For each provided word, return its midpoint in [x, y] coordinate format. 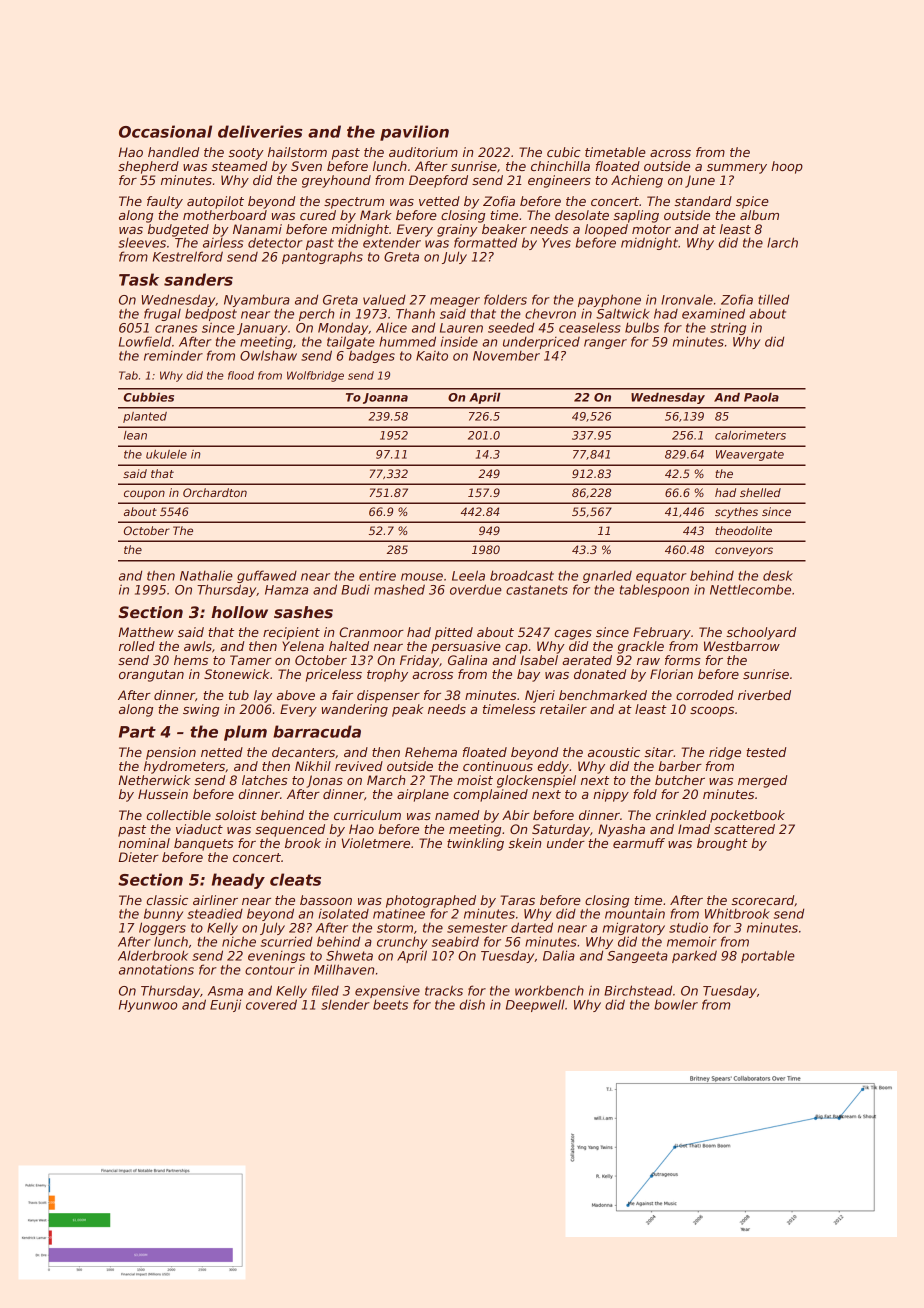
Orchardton [215, 492]
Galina [467, 660]
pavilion [414, 133]
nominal [144, 843]
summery [737, 169]
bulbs [642, 327]
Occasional [165, 131]
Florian [671, 674]
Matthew [146, 632]
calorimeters [750, 435]
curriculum [367, 815]
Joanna [385, 398]
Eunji [225, 1005]
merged [762, 781]
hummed [407, 341]
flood [241, 375]
